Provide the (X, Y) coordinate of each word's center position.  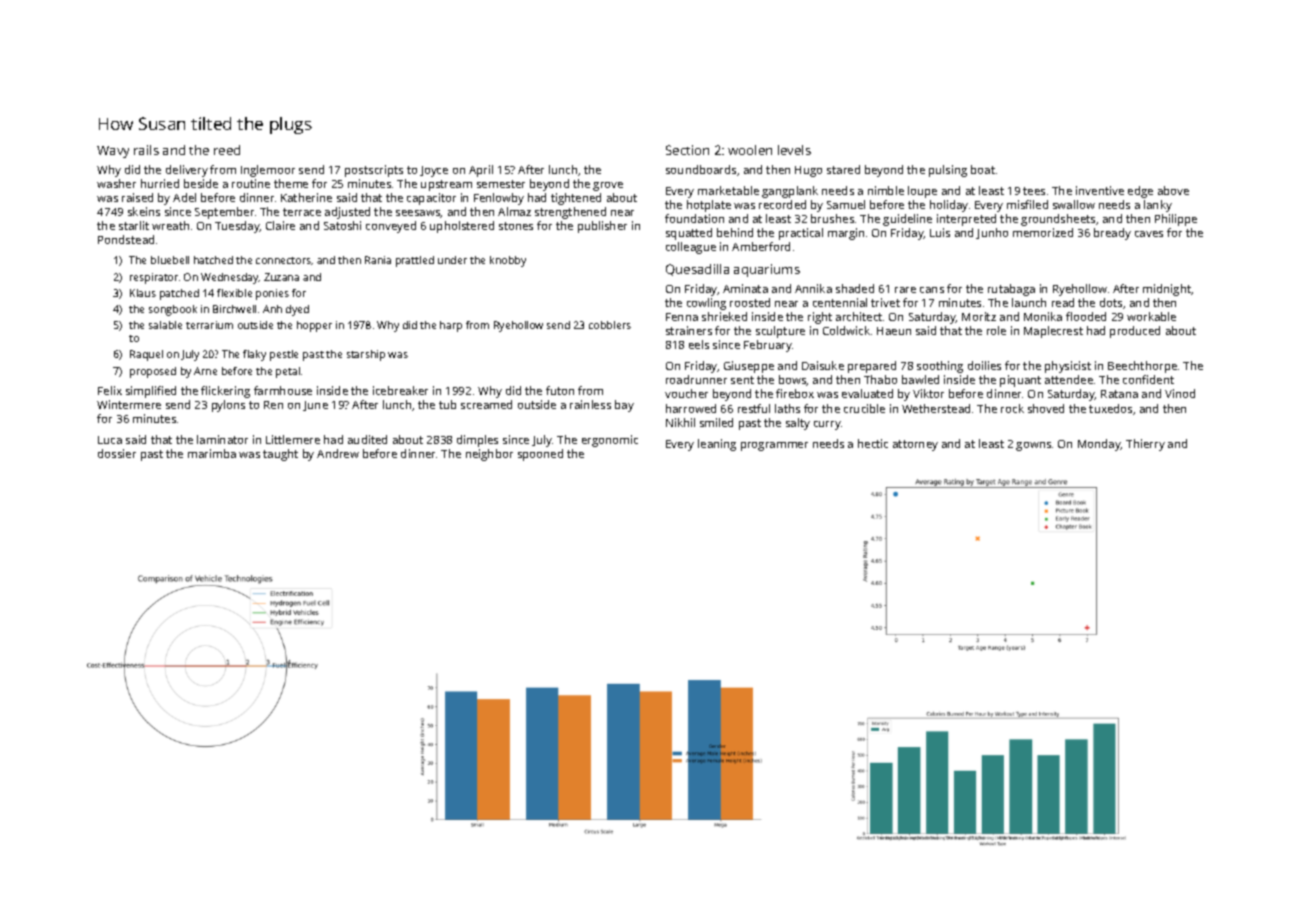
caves (1149, 234)
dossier (117, 453)
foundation (694, 218)
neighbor (489, 455)
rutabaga (1011, 290)
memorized (1043, 232)
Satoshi (342, 225)
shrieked (724, 316)
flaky (254, 355)
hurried (160, 183)
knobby (508, 261)
